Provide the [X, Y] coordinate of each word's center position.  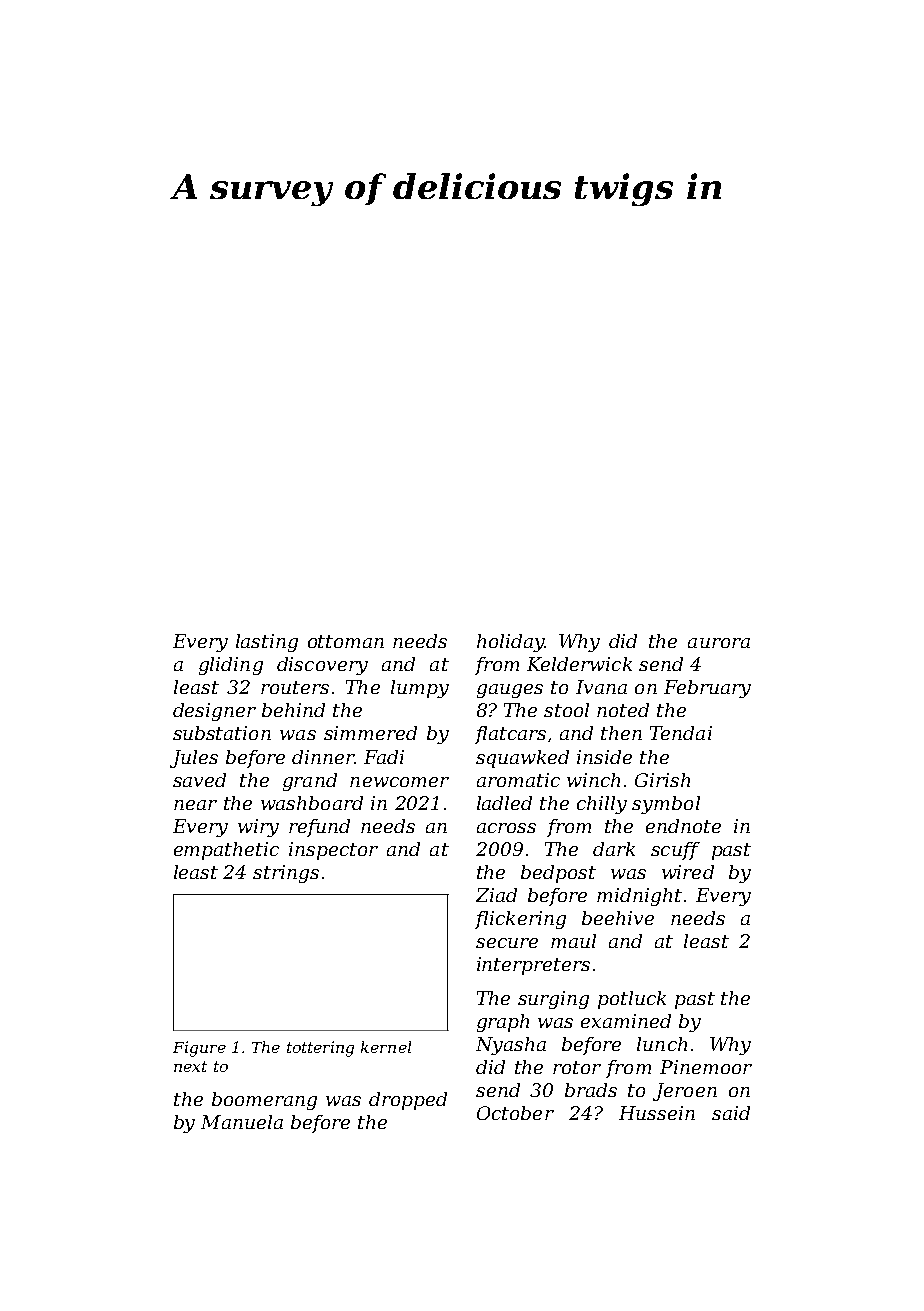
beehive [618, 918]
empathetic [226, 851]
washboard [312, 803]
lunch [662, 1044]
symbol [666, 805]
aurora [719, 643]
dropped [408, 1101]
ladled [504, 803]
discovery [322, 666]
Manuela [242, 1122]
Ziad [496, 895]
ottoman [346, 641]
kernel [386, 1047]
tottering [320, 1049]
